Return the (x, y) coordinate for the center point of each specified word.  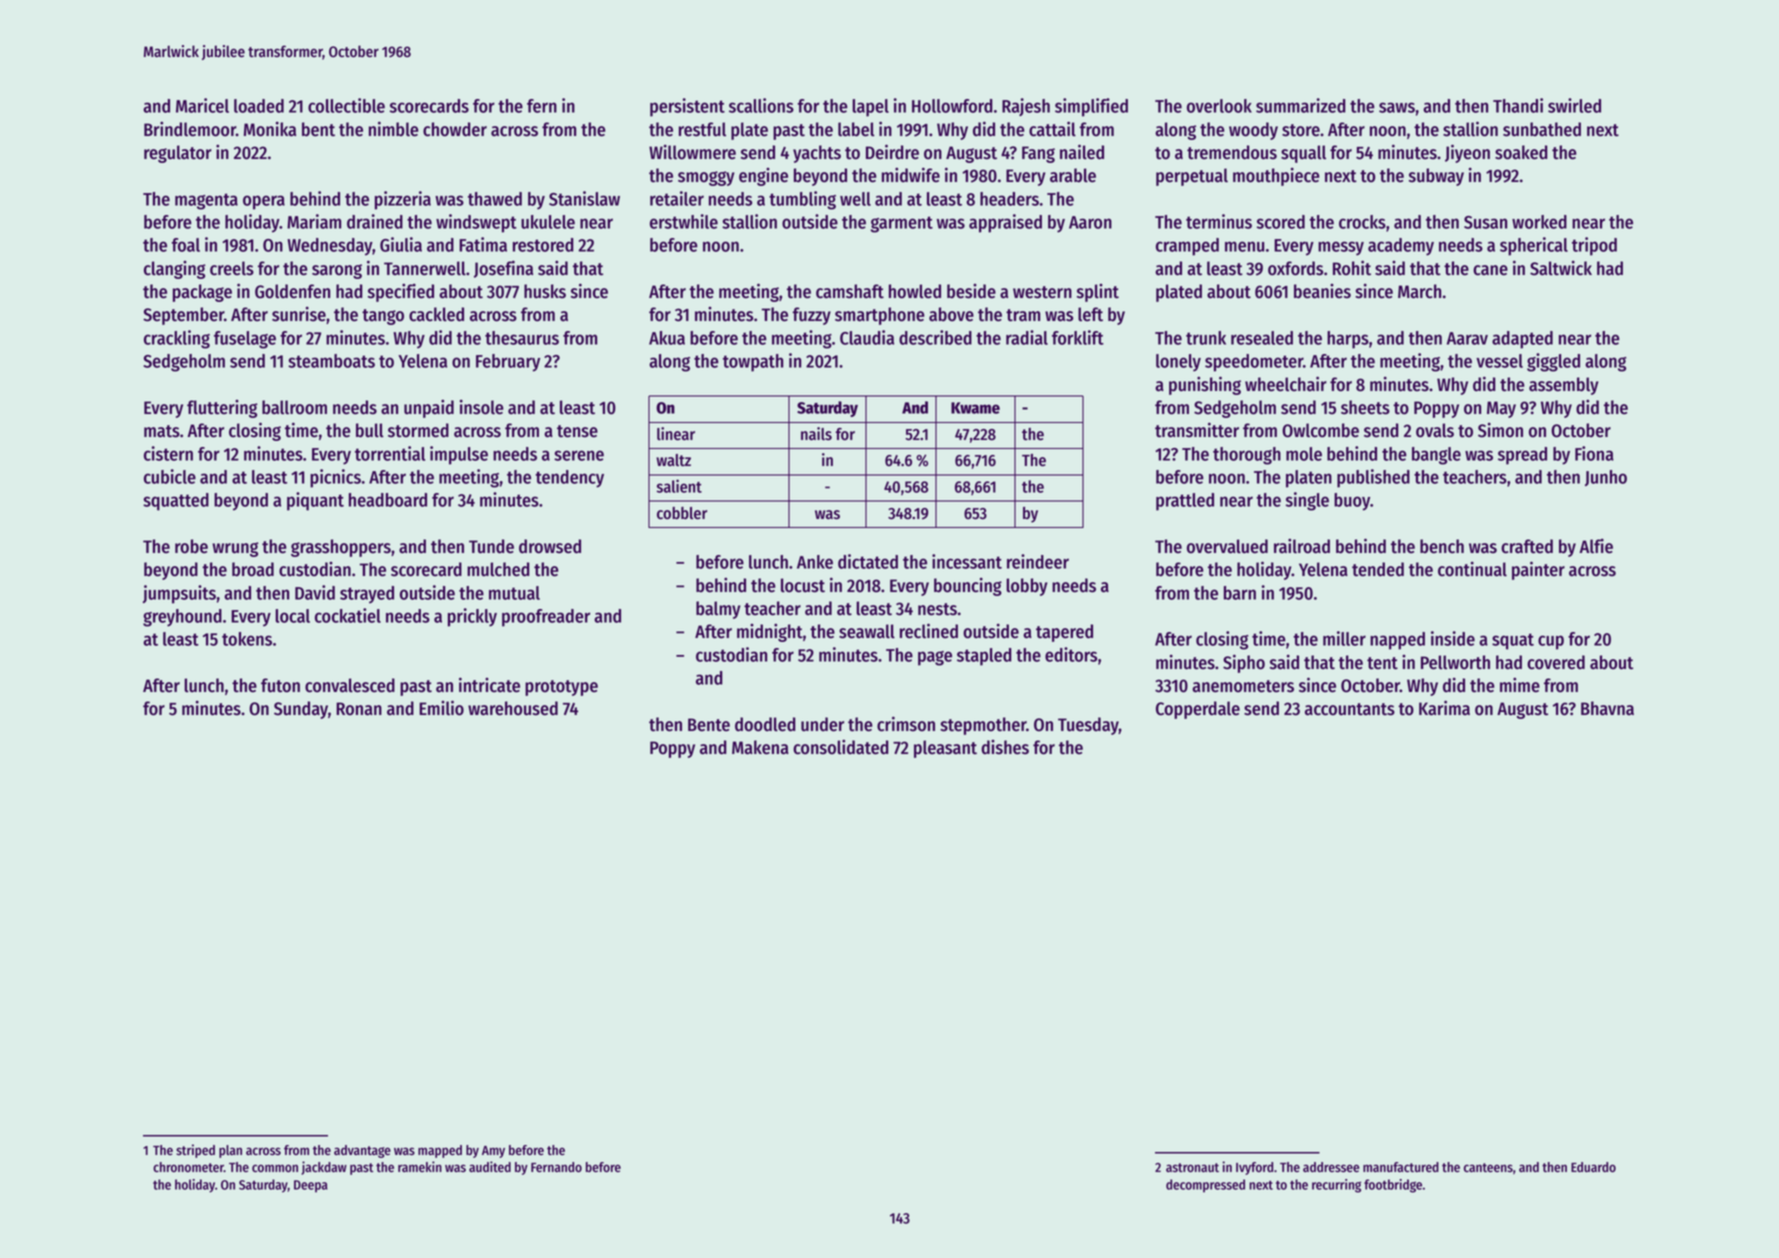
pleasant (945, 749)
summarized (1301, 105)
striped (195, 1151)
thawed (495, 199)
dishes (1005, 747)
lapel (870, 108)
